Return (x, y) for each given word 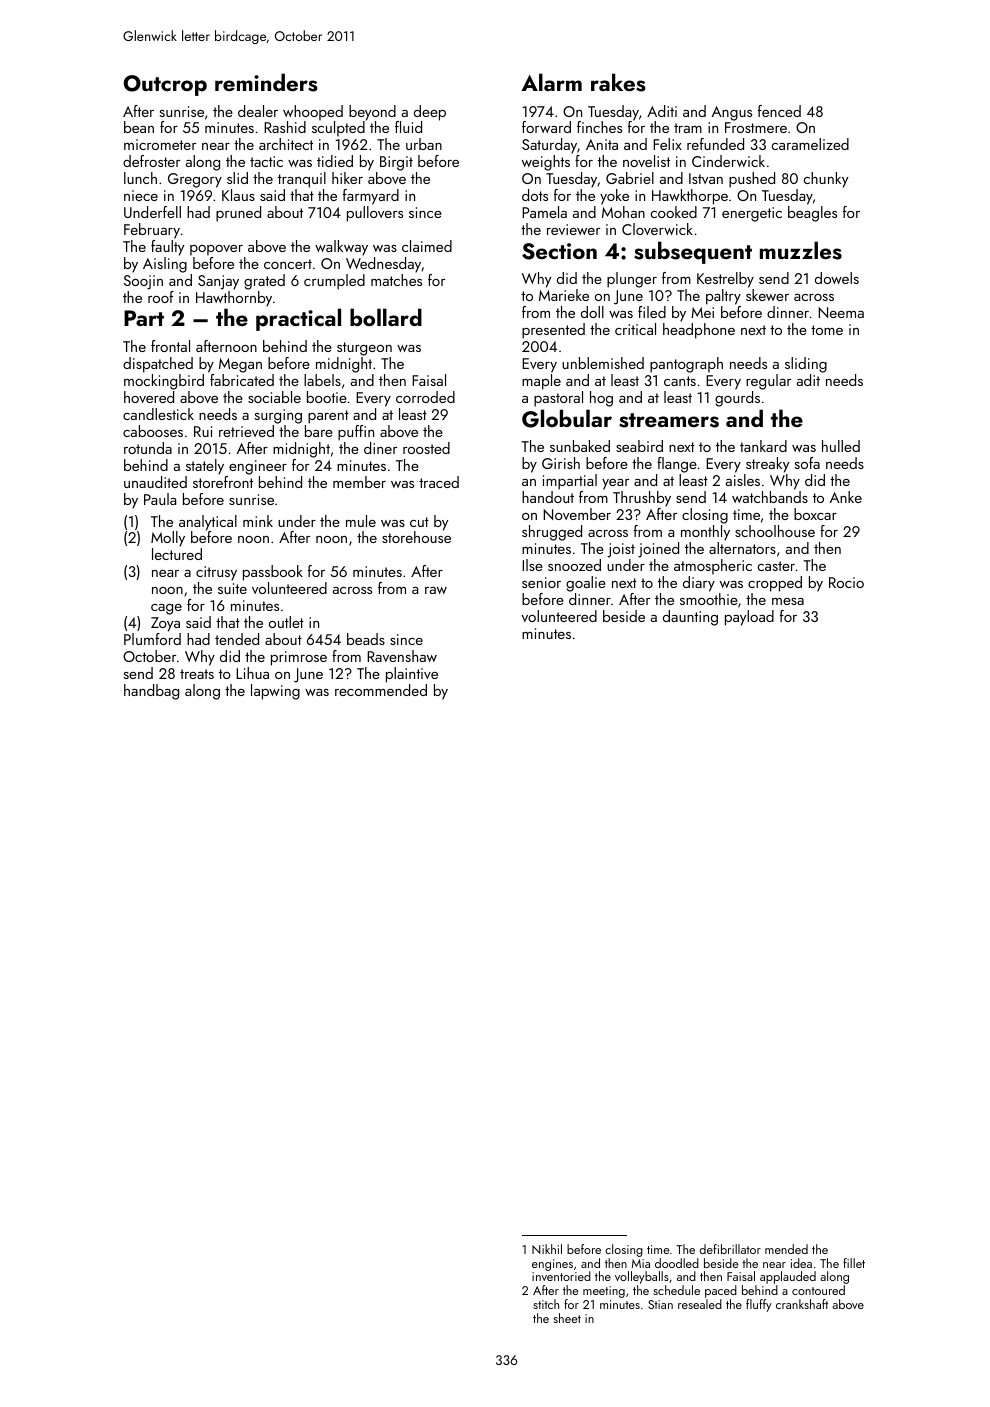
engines (552, 1265)
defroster (151, 161)
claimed (427, 246)
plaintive (412, 675)
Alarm (551, 82)
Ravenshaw (402, 656)
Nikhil (547, 1249)
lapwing (275, 692)
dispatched (158, 365)
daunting (690, 618)
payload (749, 618)
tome (827, 330)
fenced (779, 111)
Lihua (252, 673)
